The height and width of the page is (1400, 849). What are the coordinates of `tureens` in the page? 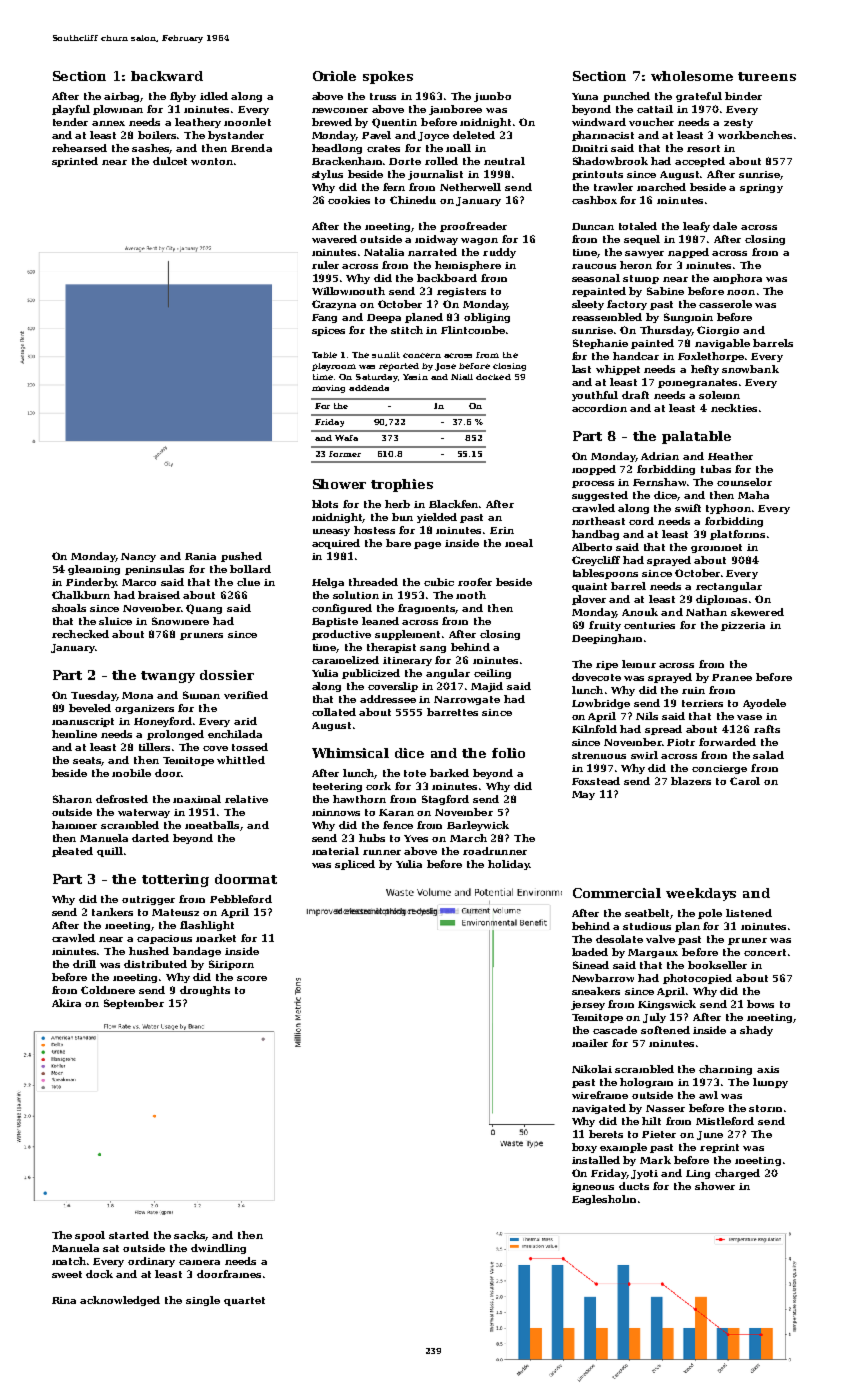 It's located at (767, 76).
